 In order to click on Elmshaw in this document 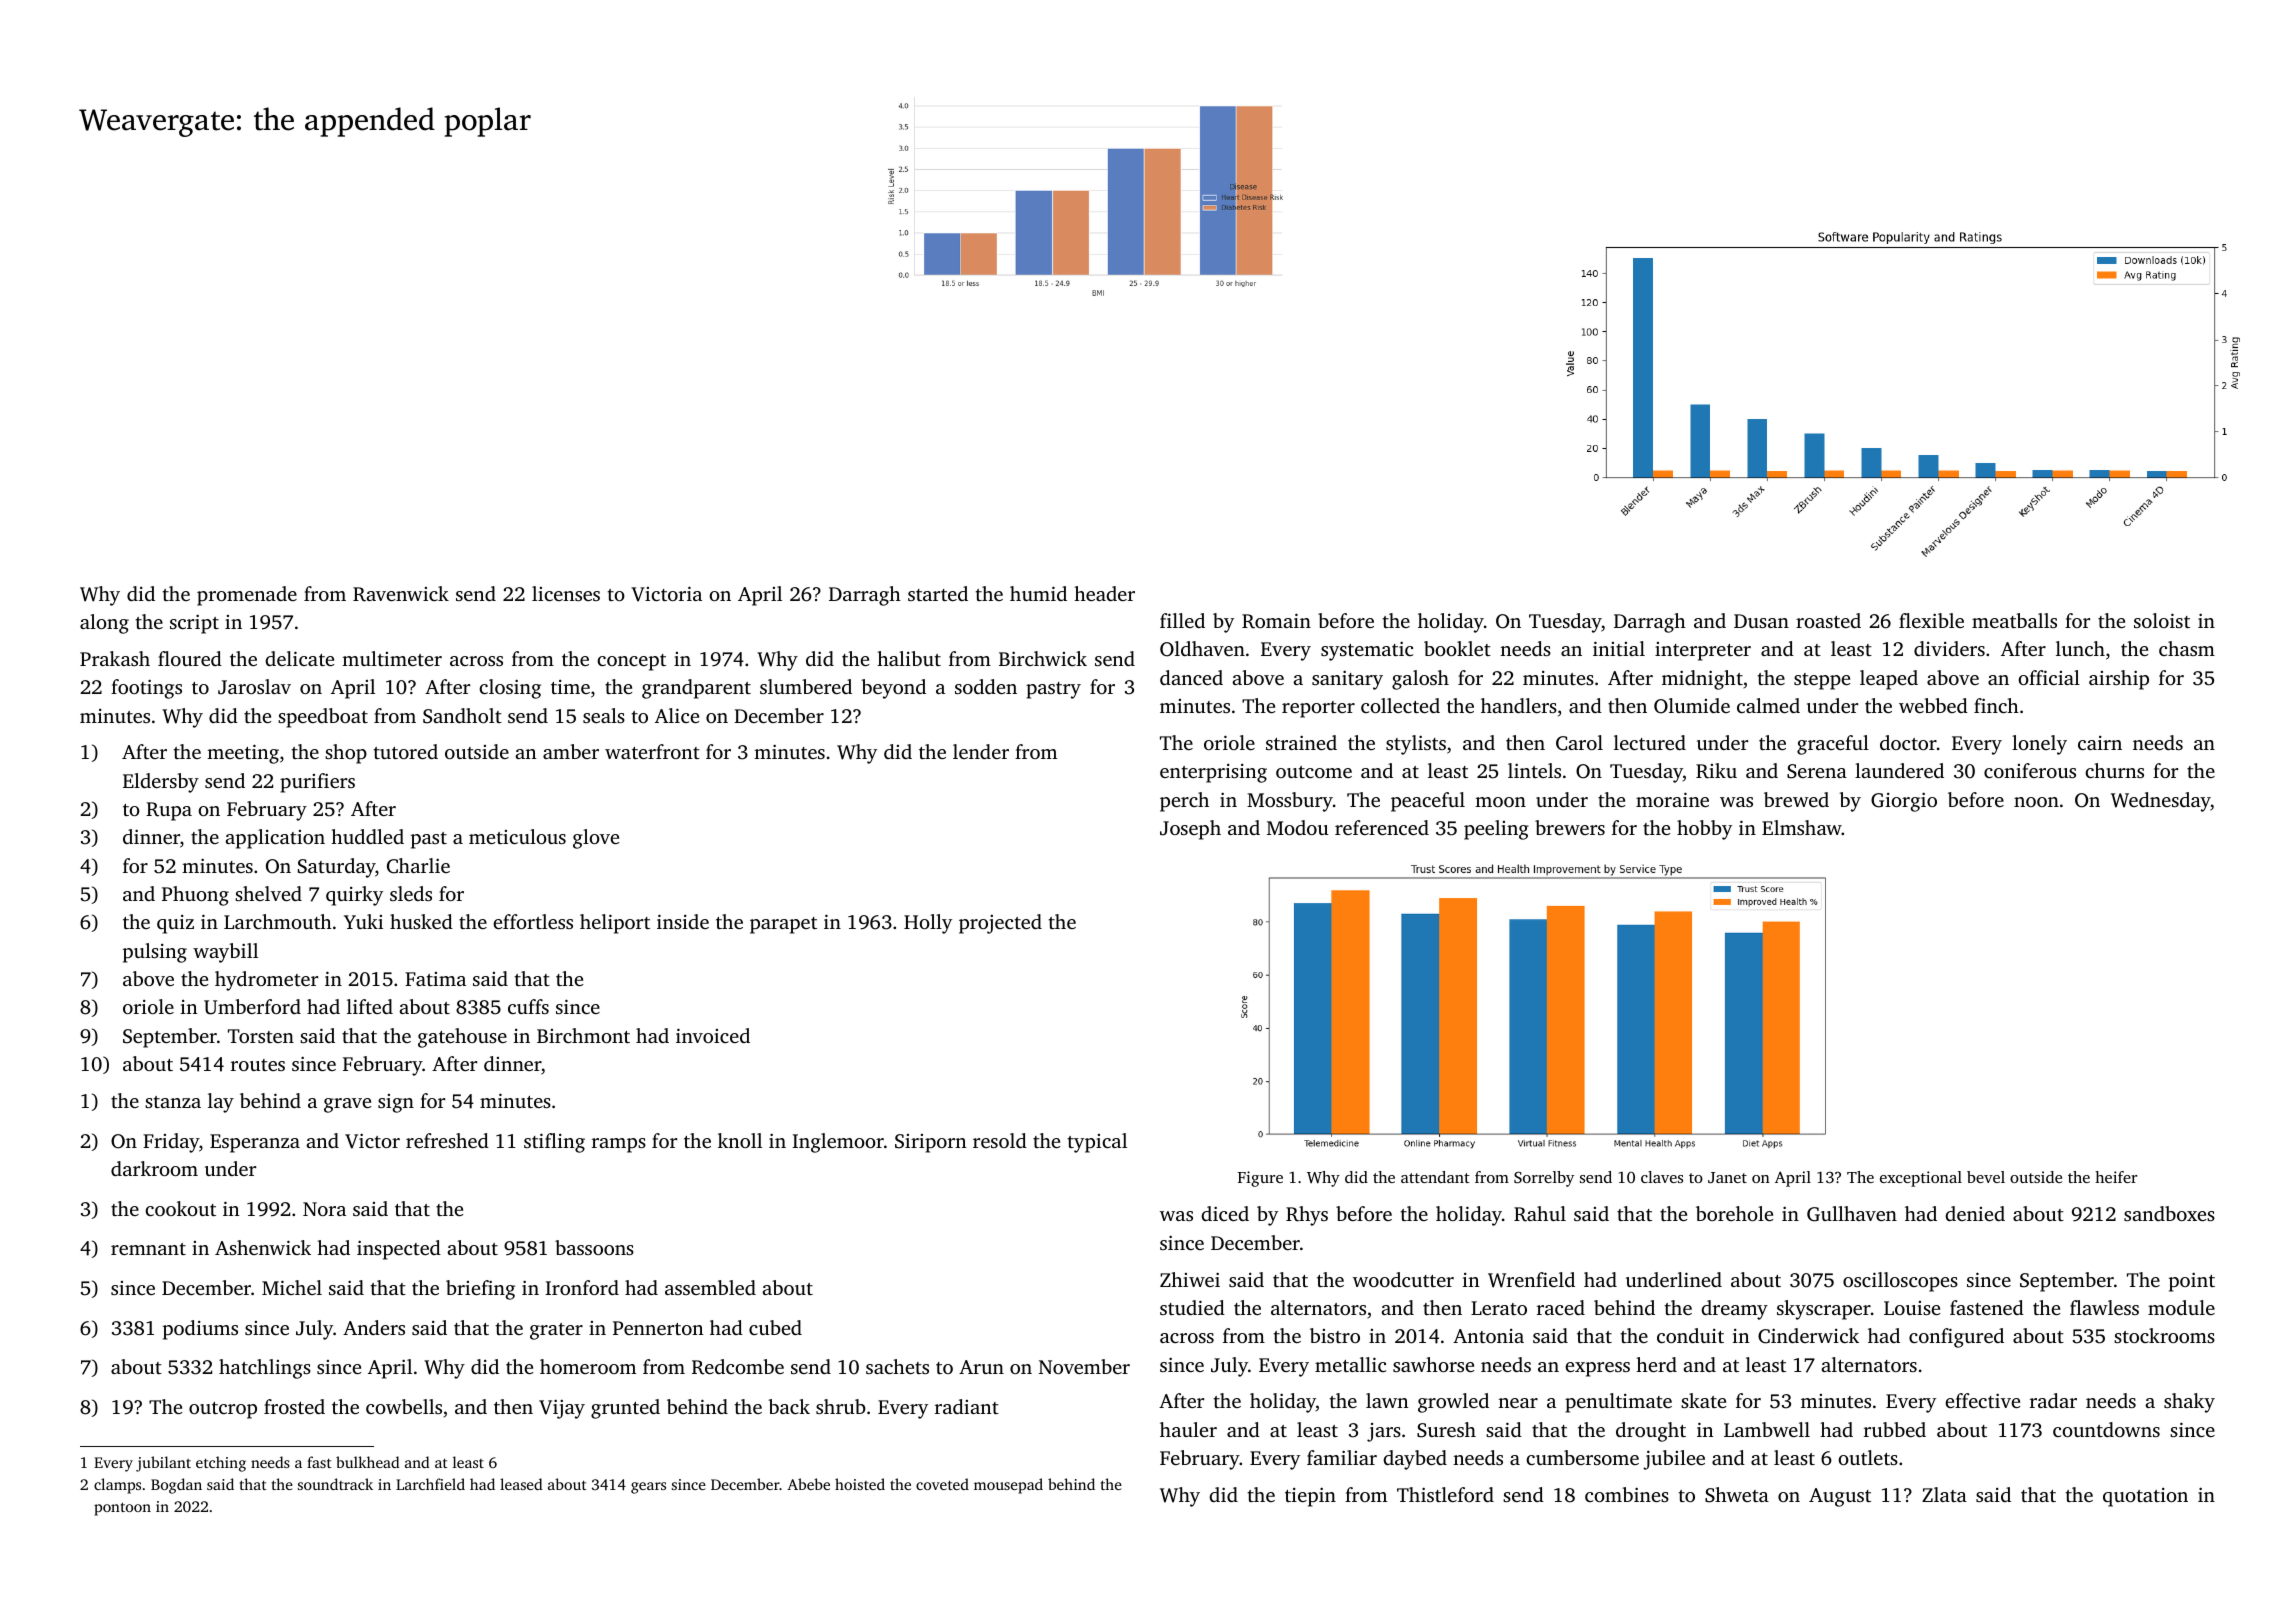, I will do `click(1802, 827)`.
